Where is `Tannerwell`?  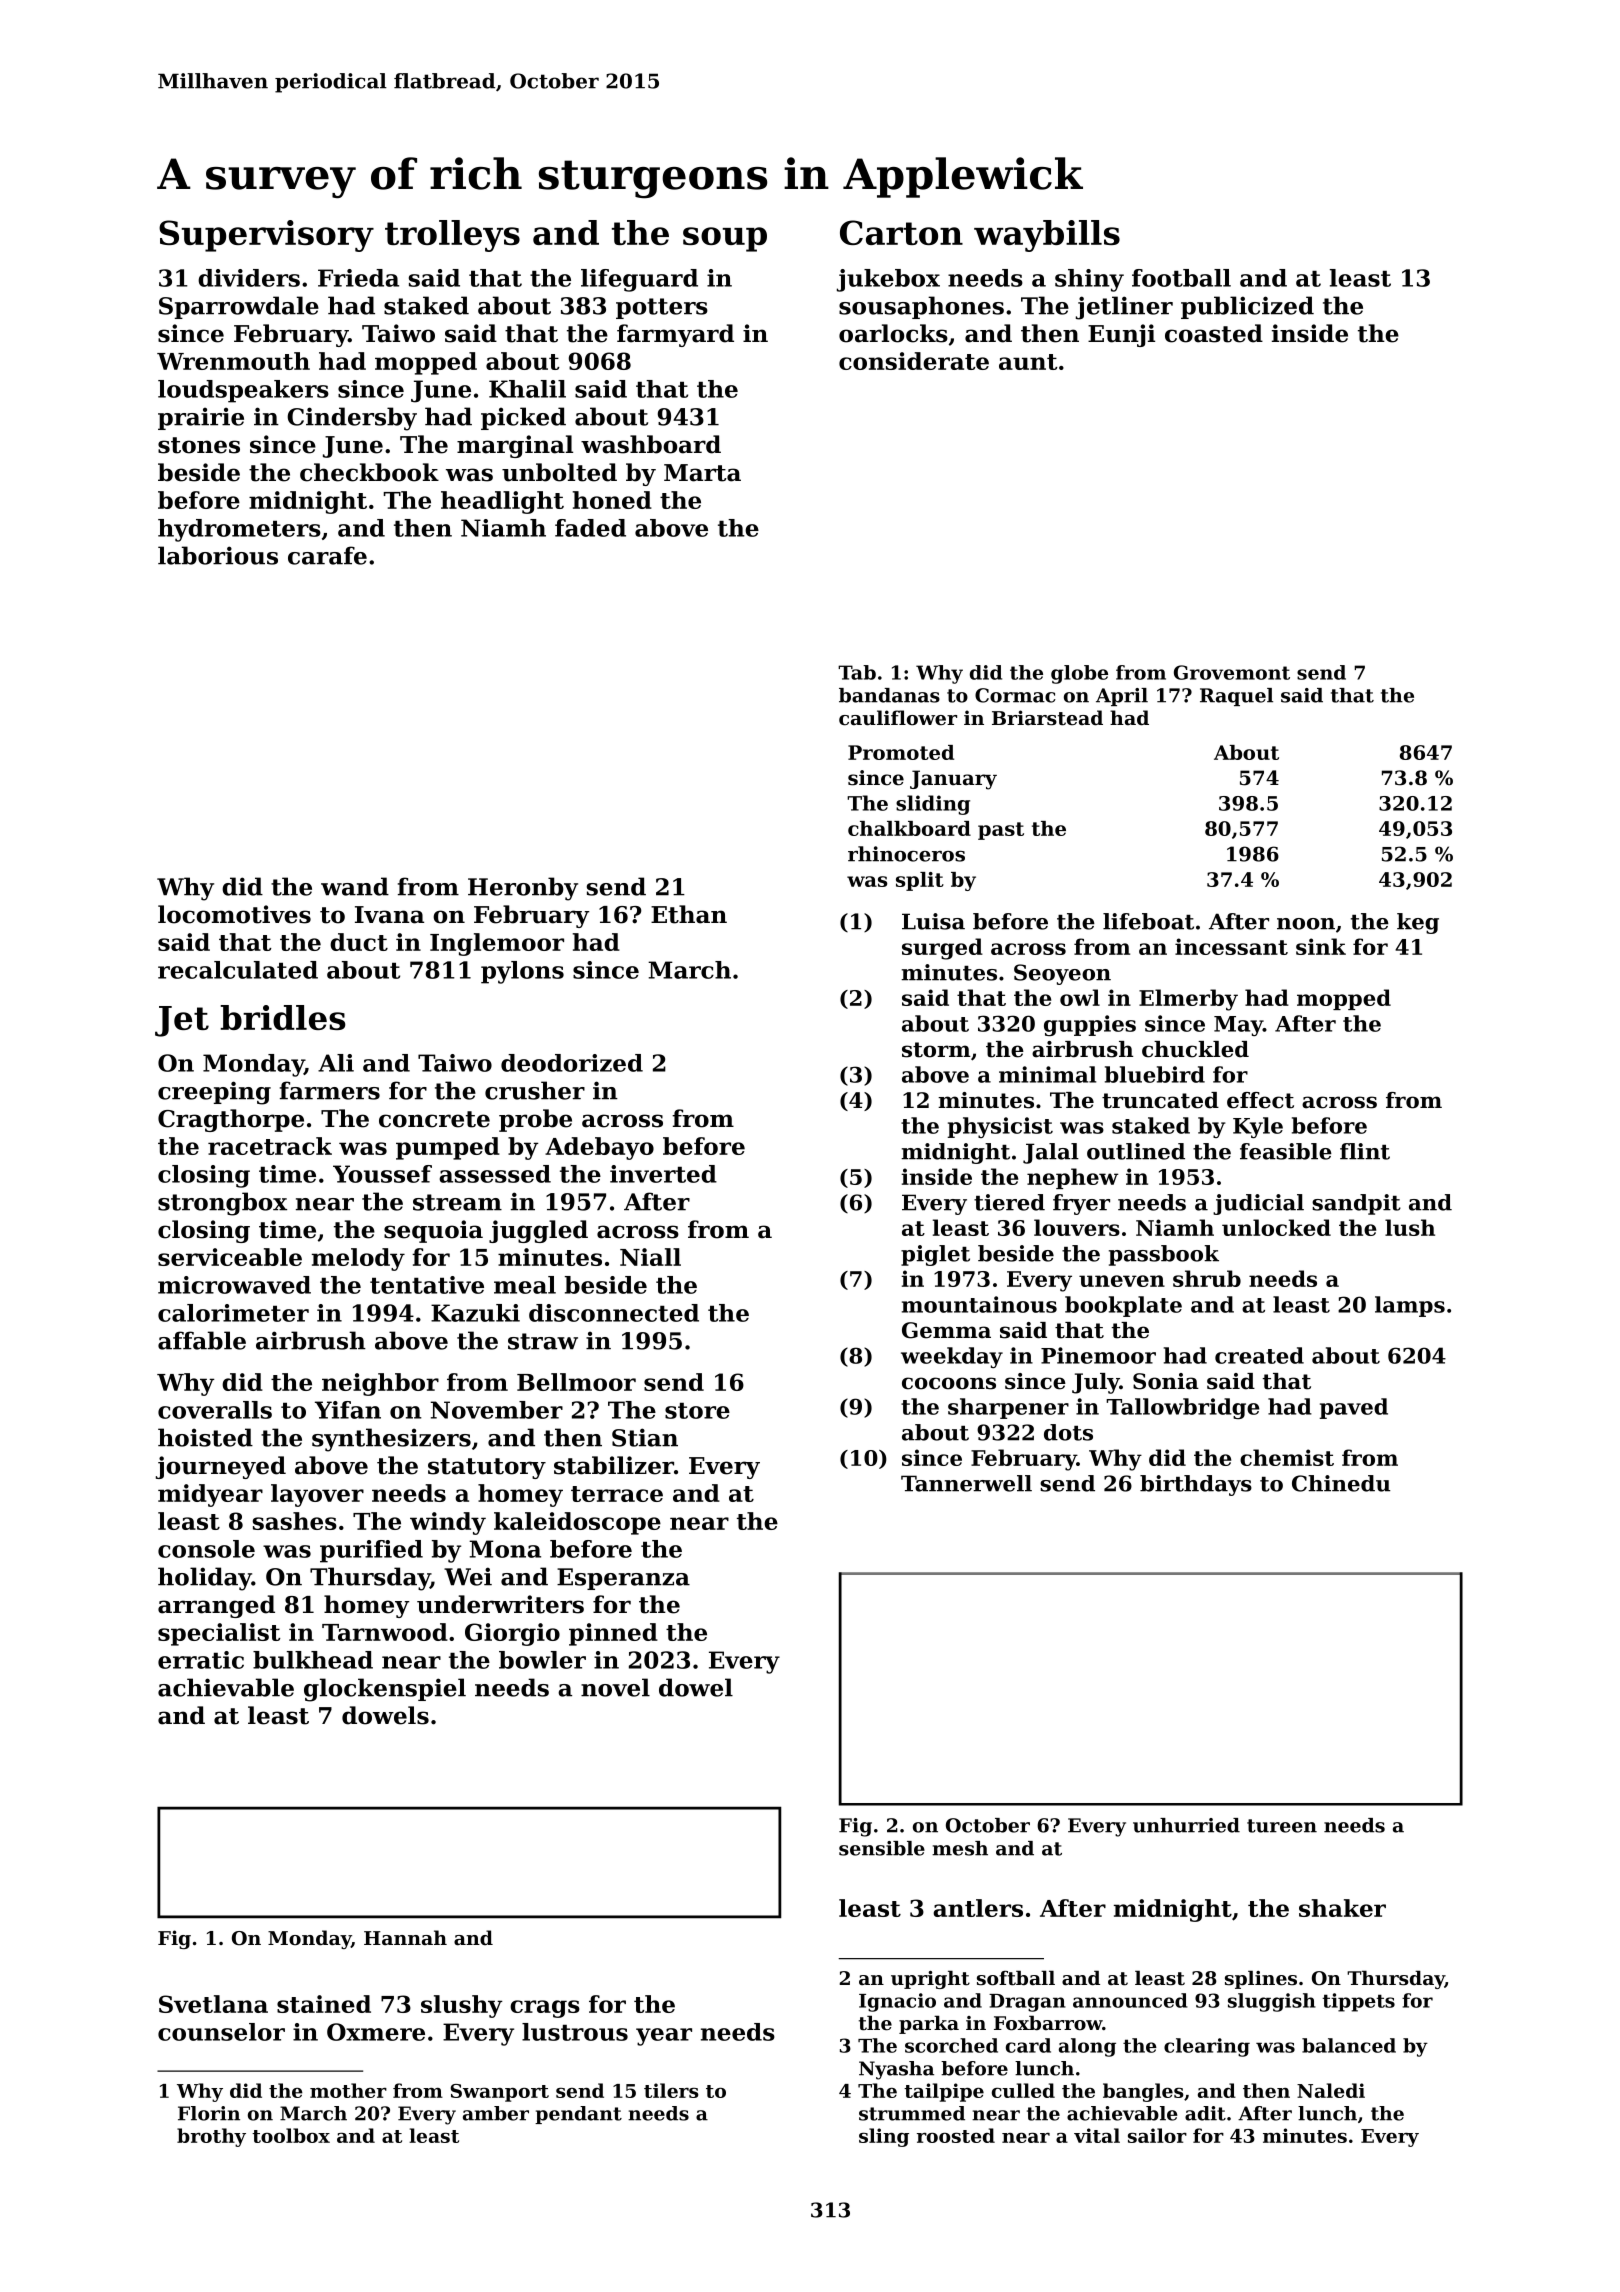
Tannerwell is located at coordinates (966, 1483).
